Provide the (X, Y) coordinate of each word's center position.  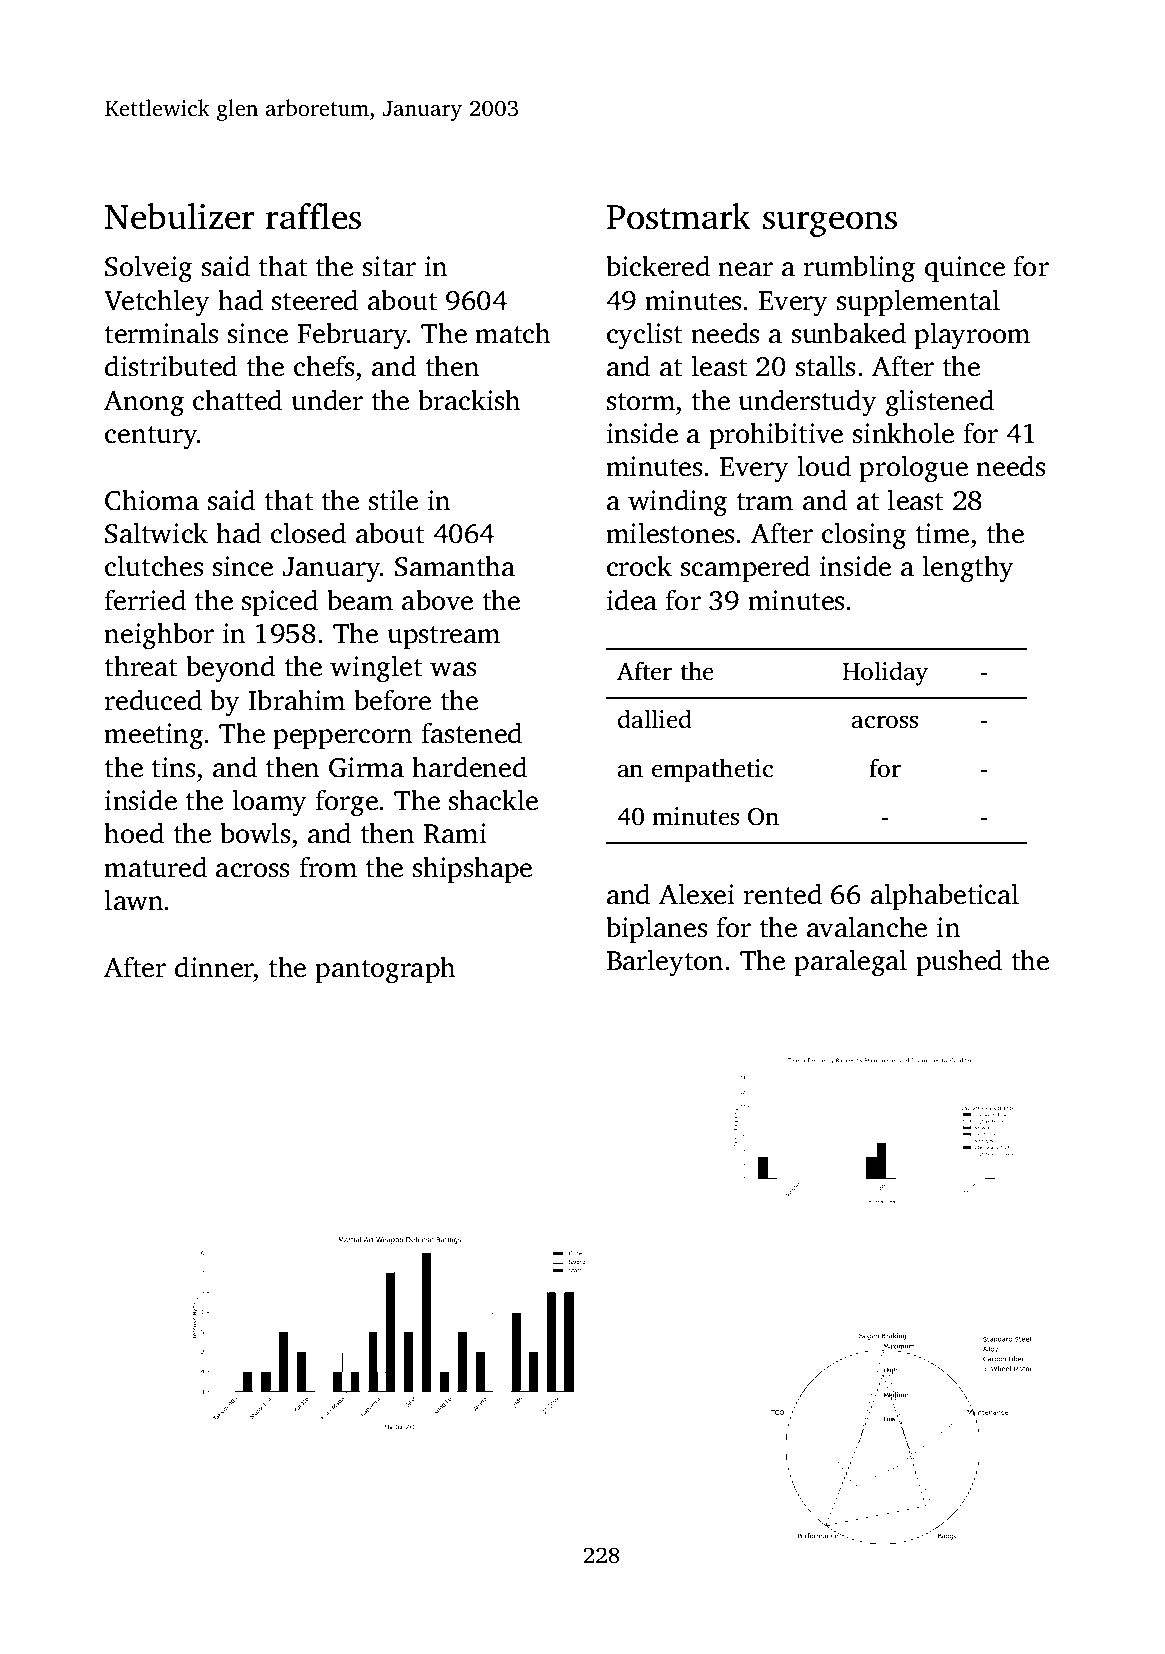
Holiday (885, 673)
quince (965, 269)
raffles (313, 216)
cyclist (644, 336)
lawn (133, 900)
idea (632, 600)
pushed (959, 962)
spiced (280, 602)
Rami (455, 833)
